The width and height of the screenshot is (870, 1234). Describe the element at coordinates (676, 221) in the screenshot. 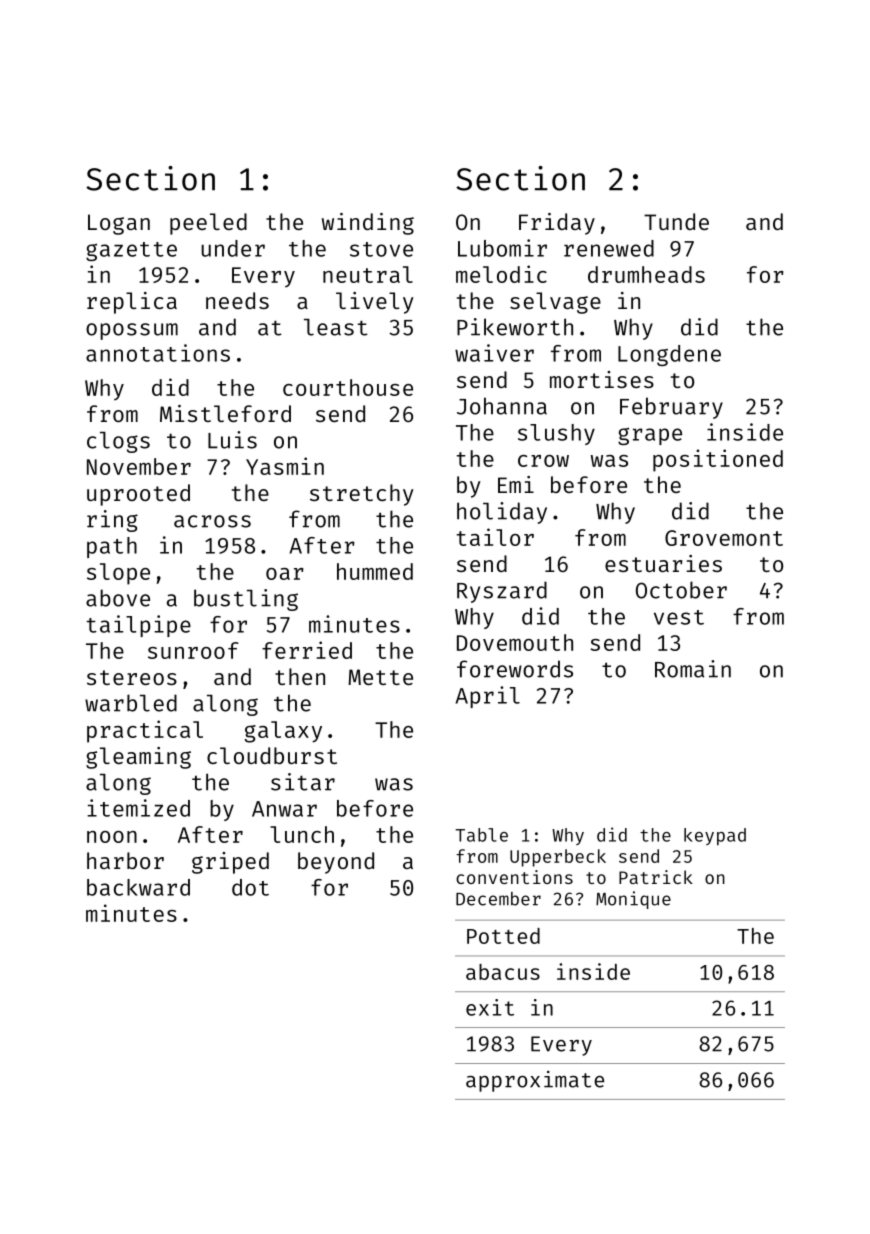

I see `Tunde` at that location.
